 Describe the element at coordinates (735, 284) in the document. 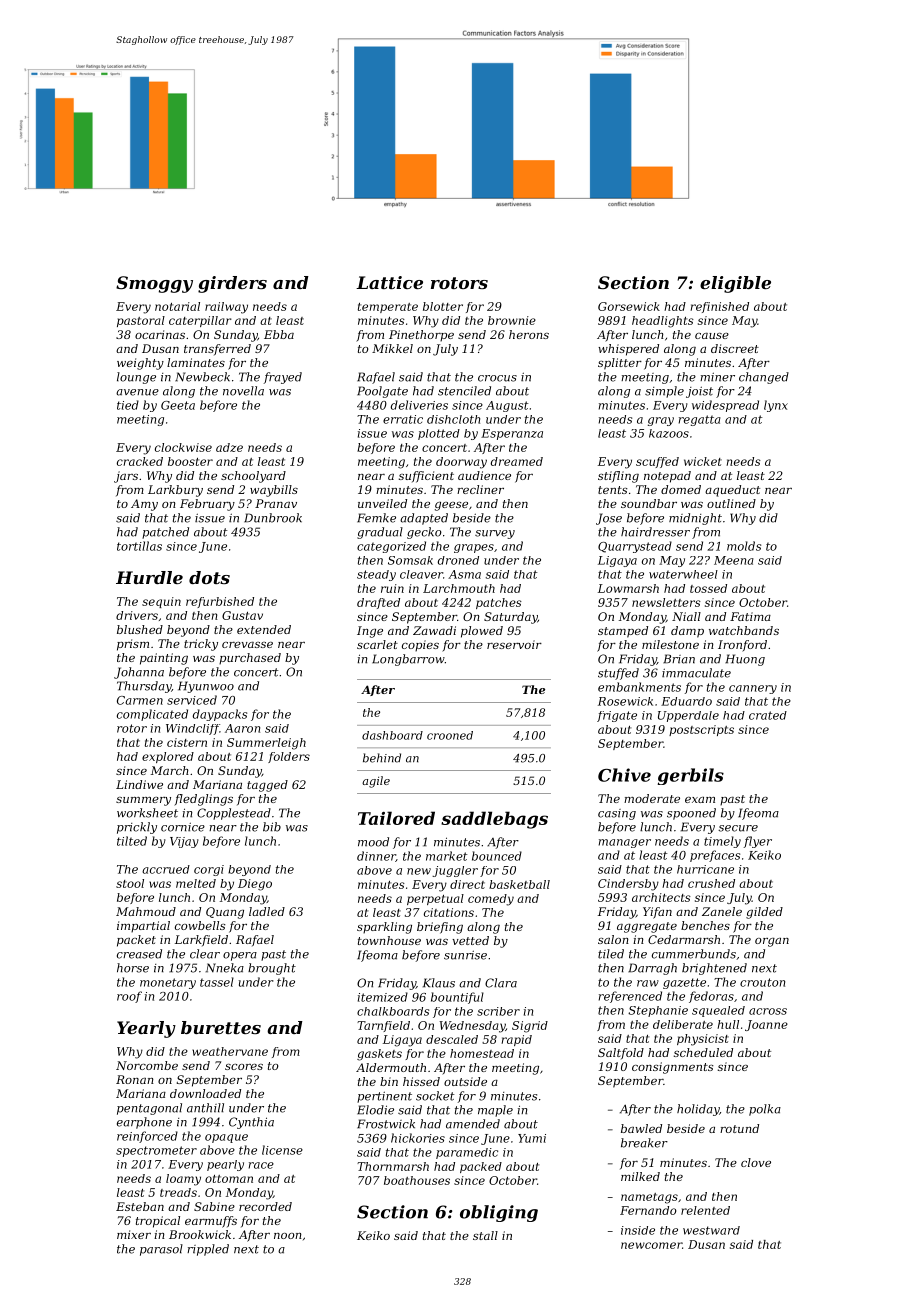

I see `eligible` at that location.
